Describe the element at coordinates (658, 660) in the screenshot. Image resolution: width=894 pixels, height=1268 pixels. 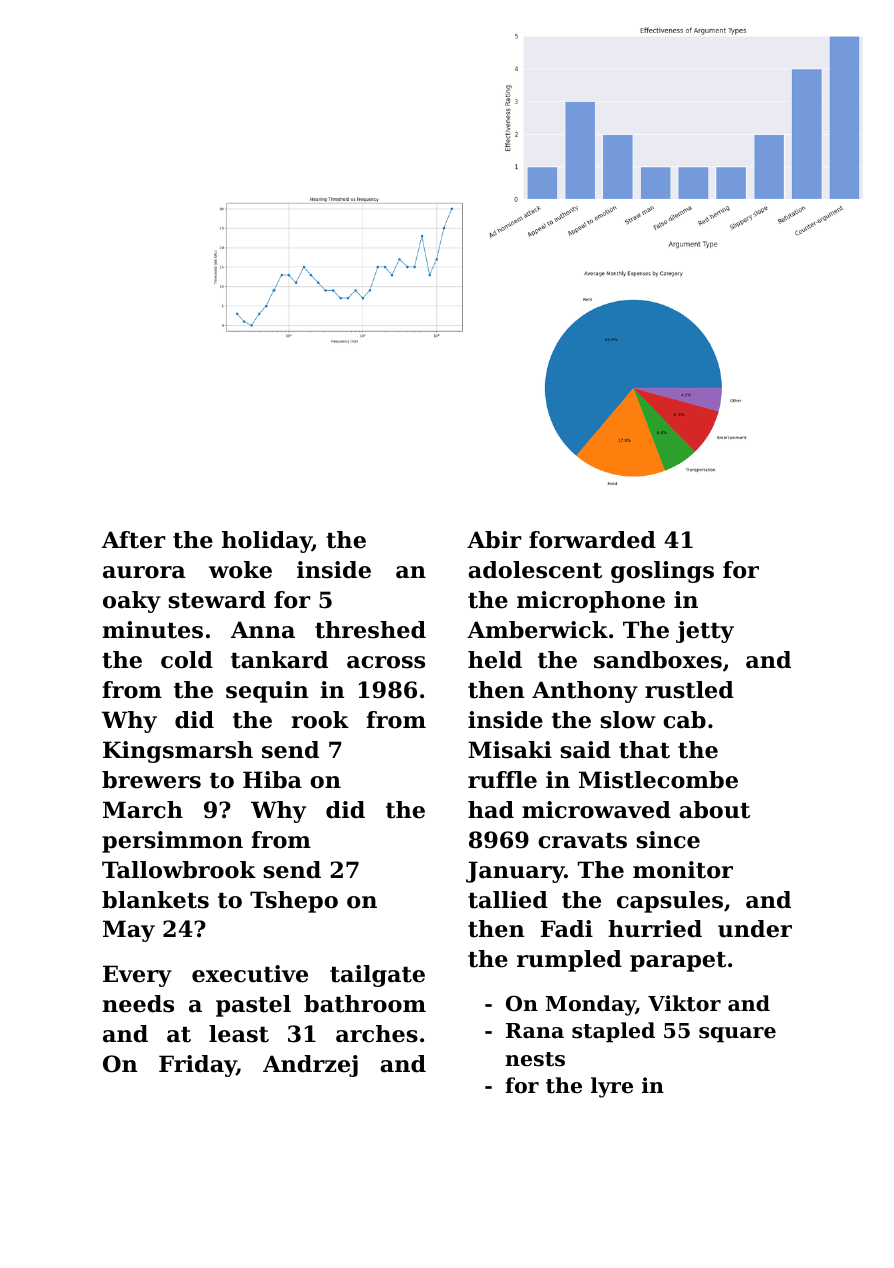
I see `sandboxes` at that location.
